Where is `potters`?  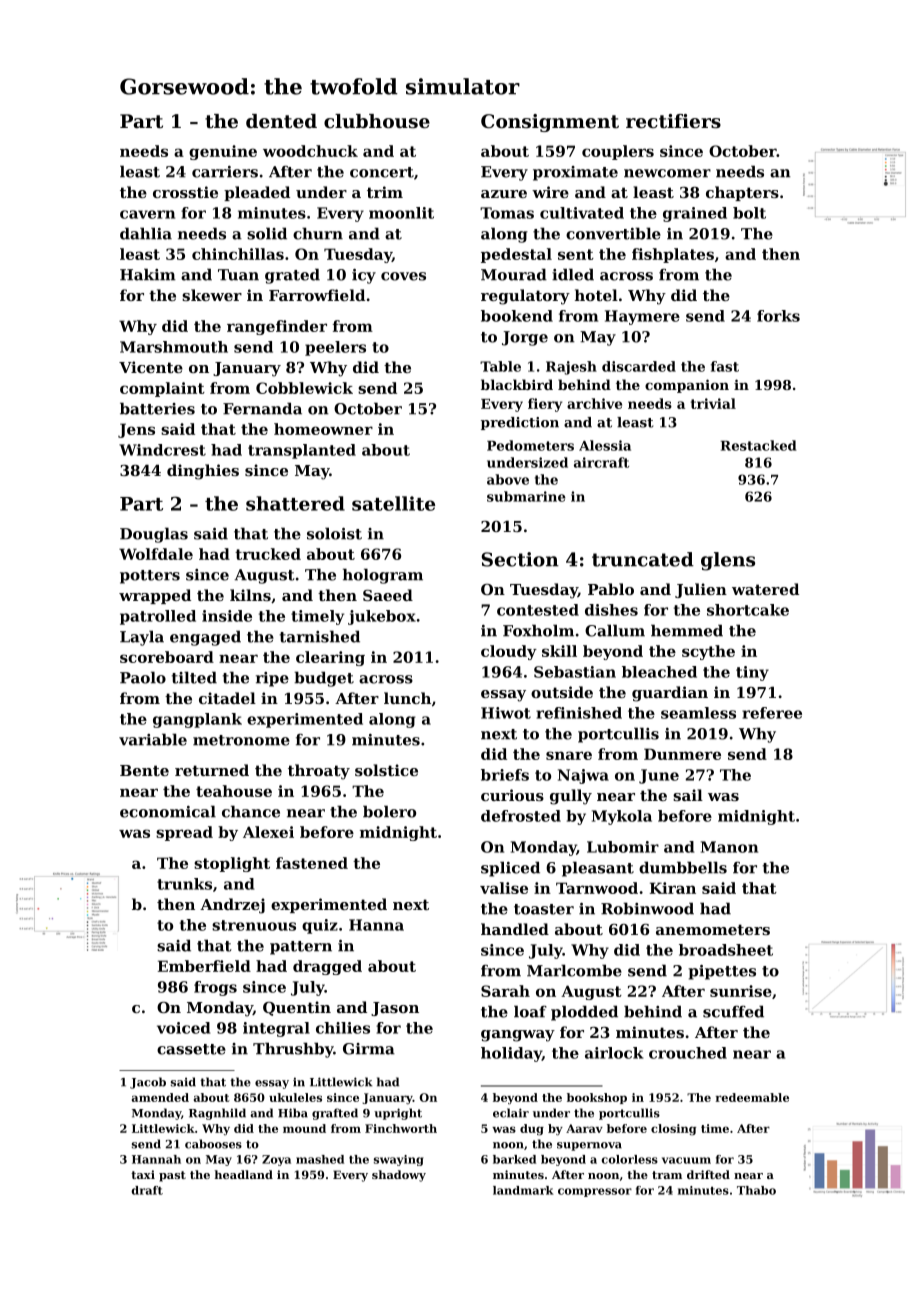
potters is located at coordinates (150, 577).
